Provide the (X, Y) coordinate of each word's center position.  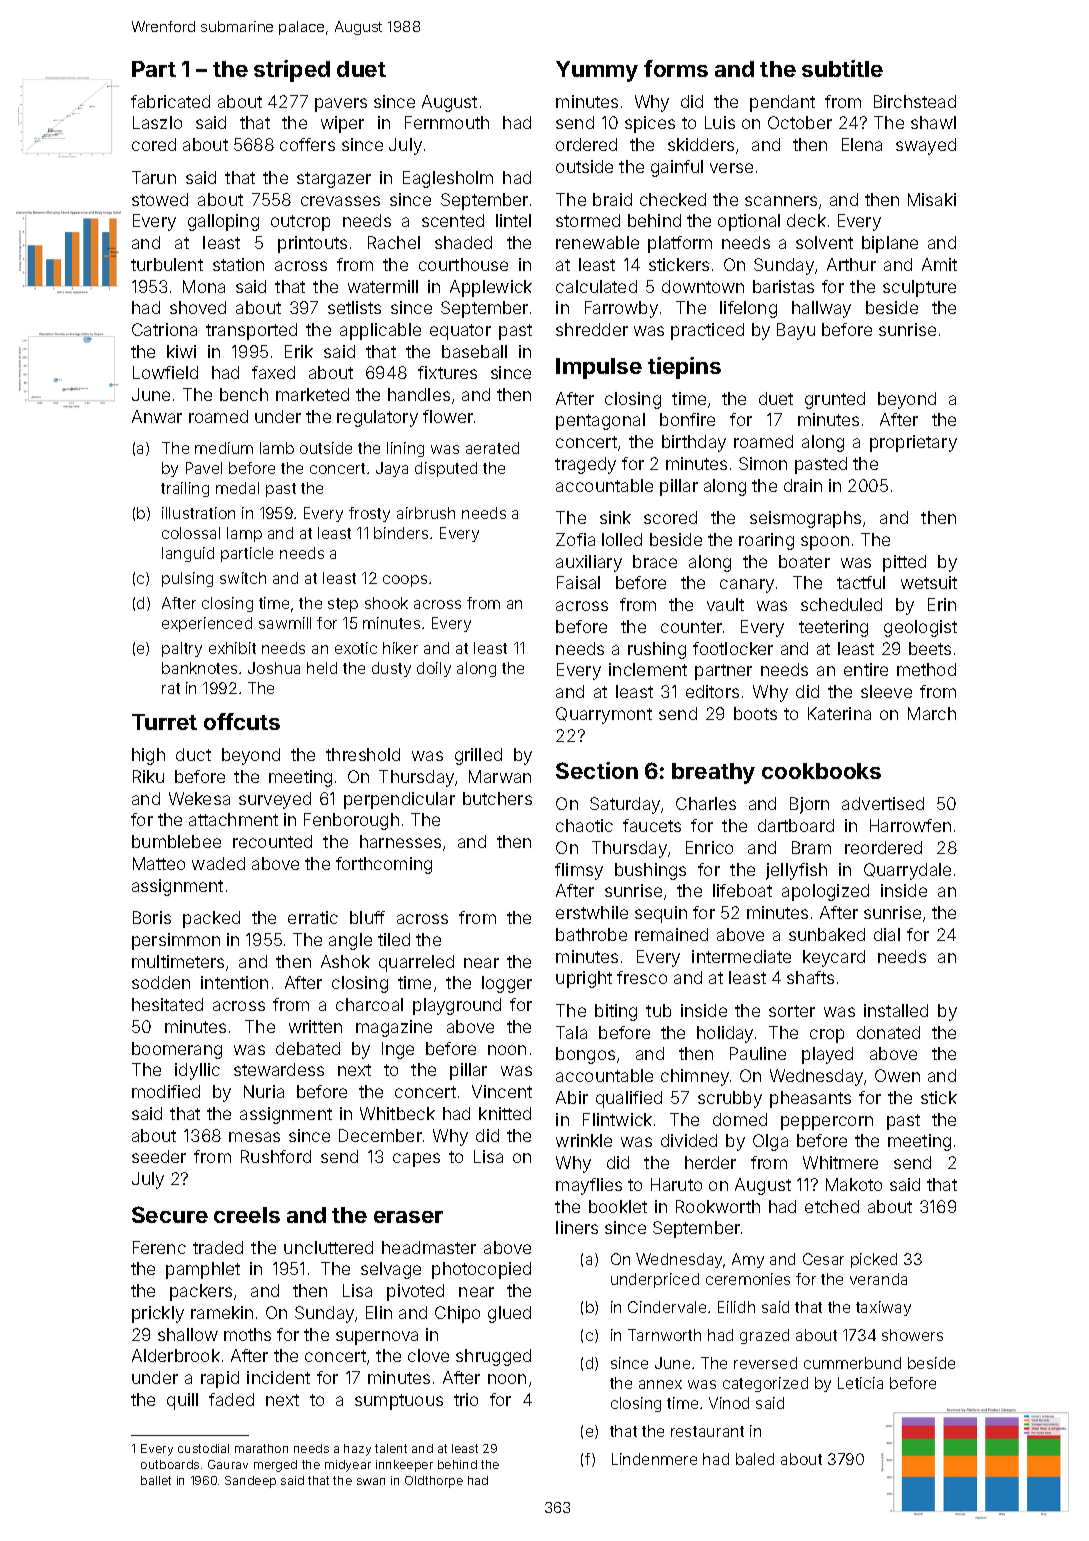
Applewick (491, 288)
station (238, 264)
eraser (408, 1217)
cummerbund (852, 1363)
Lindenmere (654, 1459)
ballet (156, 1480)
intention (234, 982)
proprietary (913, 443)
